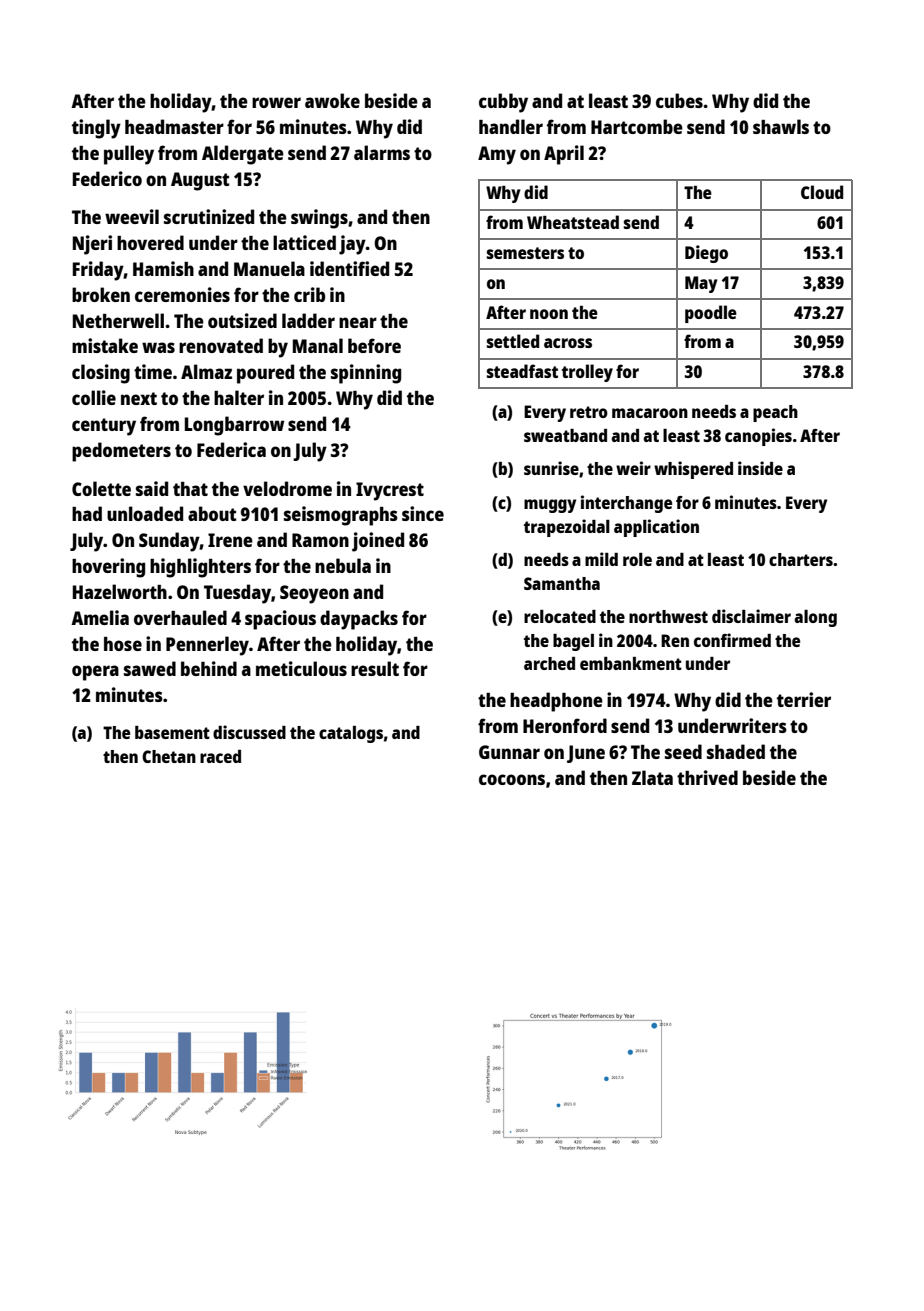 The height and width of the screenshot is (1311, 924). What do you see at coordinates (751, 616) in the screenshot?
I see `disclaimer` at bounding box center [751, 616].
